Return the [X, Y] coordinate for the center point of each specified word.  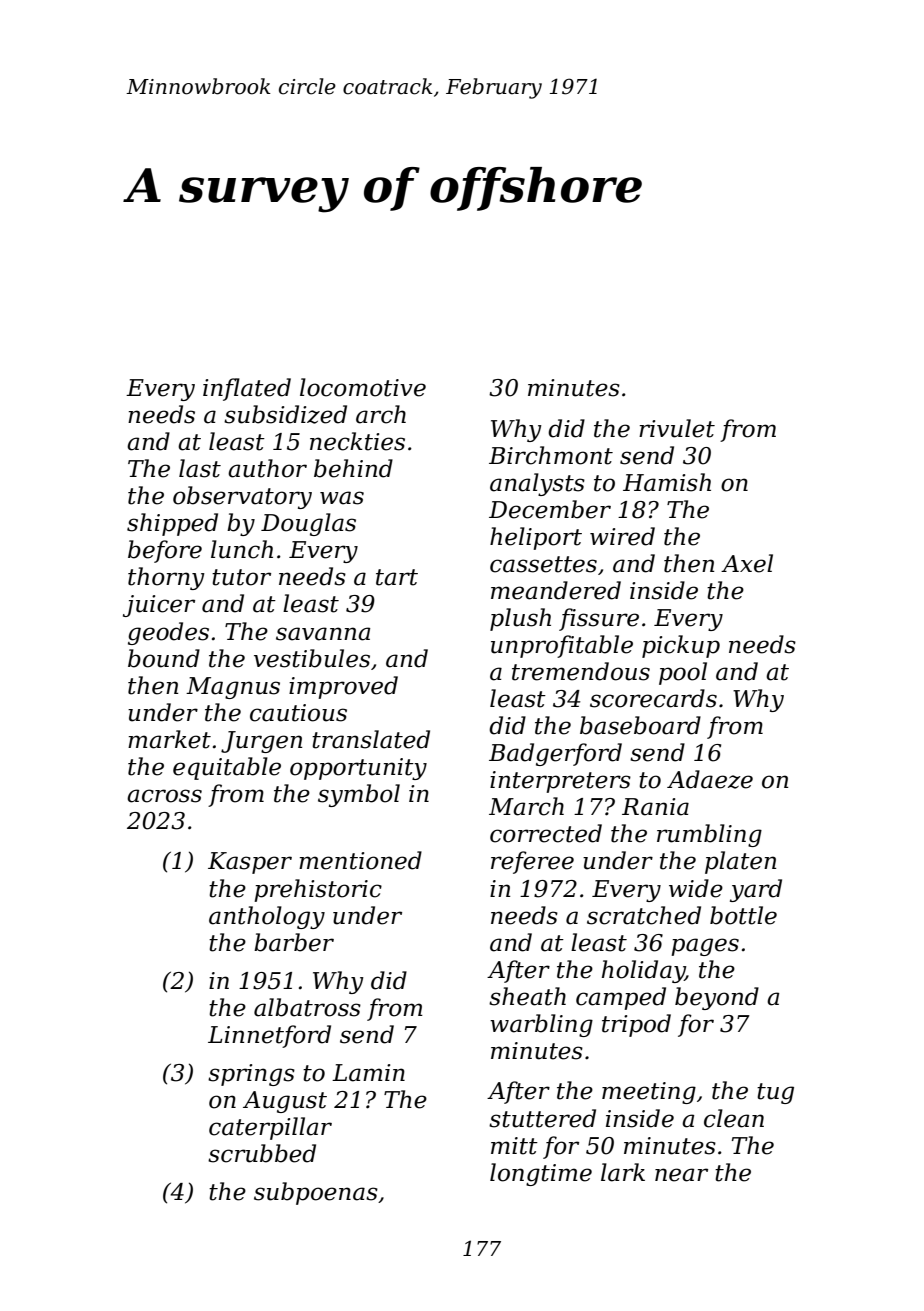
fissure [599, 619]
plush [520, 619]
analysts [537, 484]
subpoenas [316, 1193]
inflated [247, 389]
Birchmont [551, 455]
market [169, 739]
